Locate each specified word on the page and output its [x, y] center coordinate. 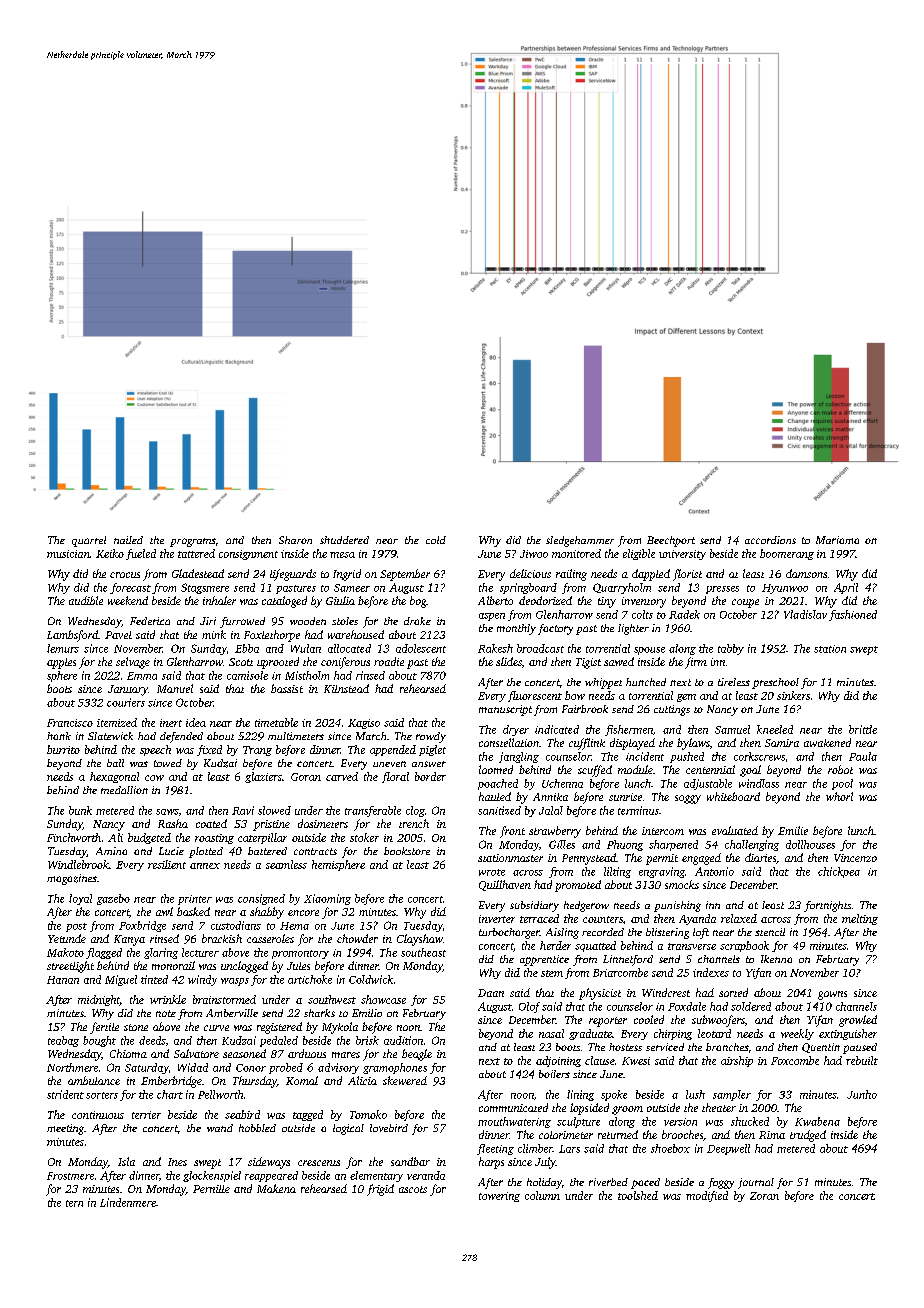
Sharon [295, 540]
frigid [380, 1190]
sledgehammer [580, 541]
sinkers [793, 695]
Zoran [764, 1196]
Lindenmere [128, 1202]
